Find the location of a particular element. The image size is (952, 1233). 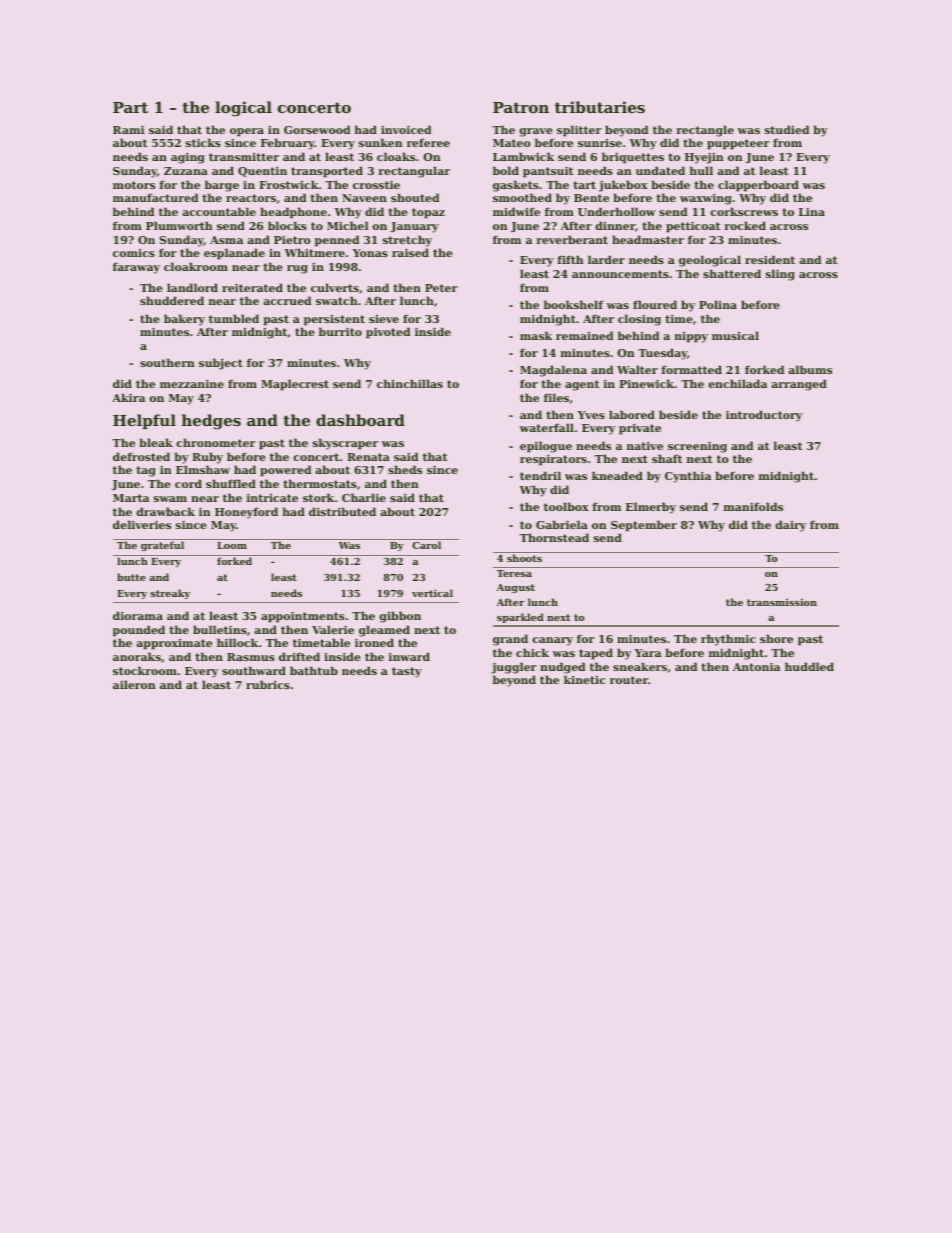

landlord is located at coordinates (192, 287).
